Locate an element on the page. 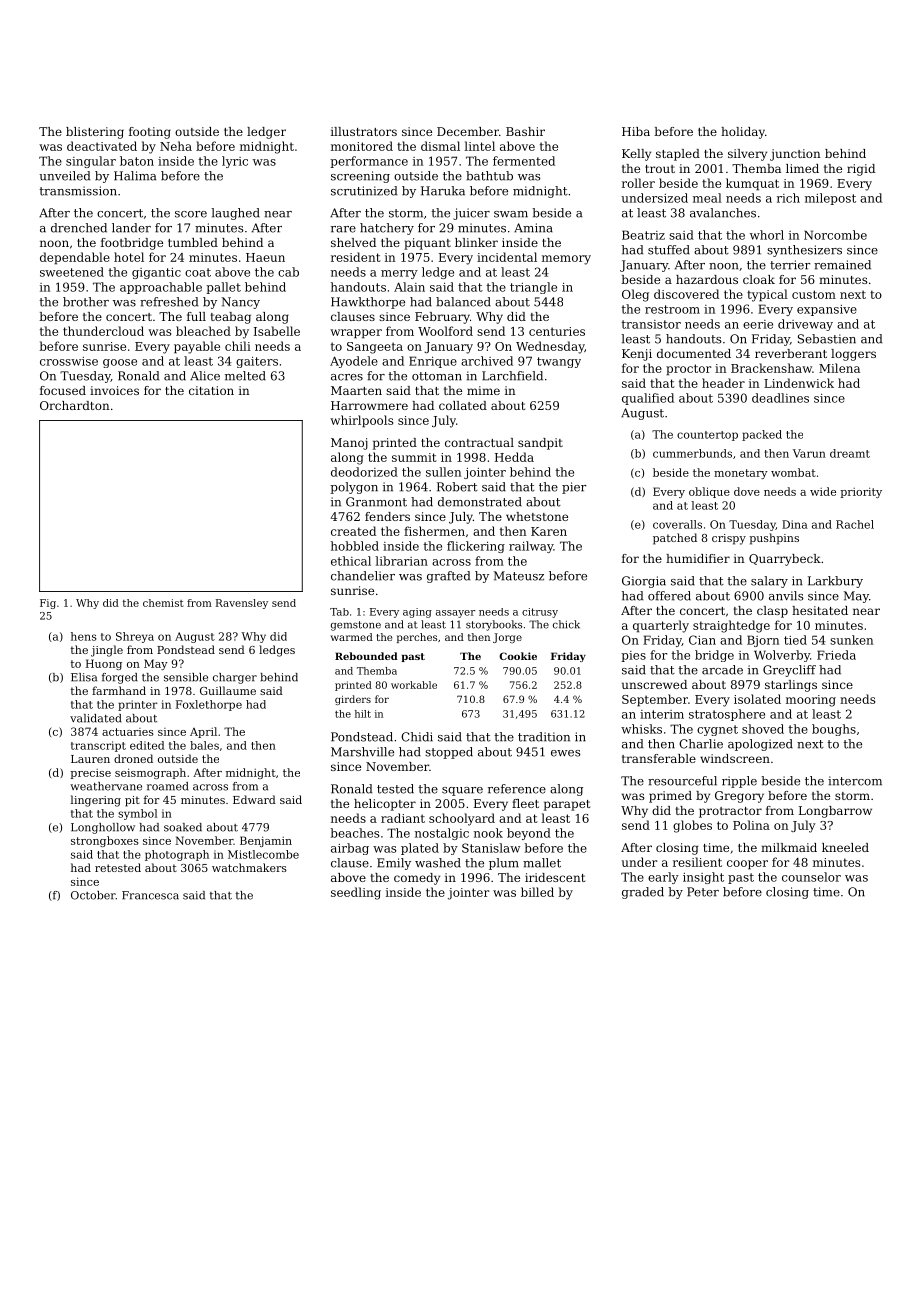 Image resolution: width=924 pixels, height=1308 pixels. Hiba is located at coordinates (636, 131).
